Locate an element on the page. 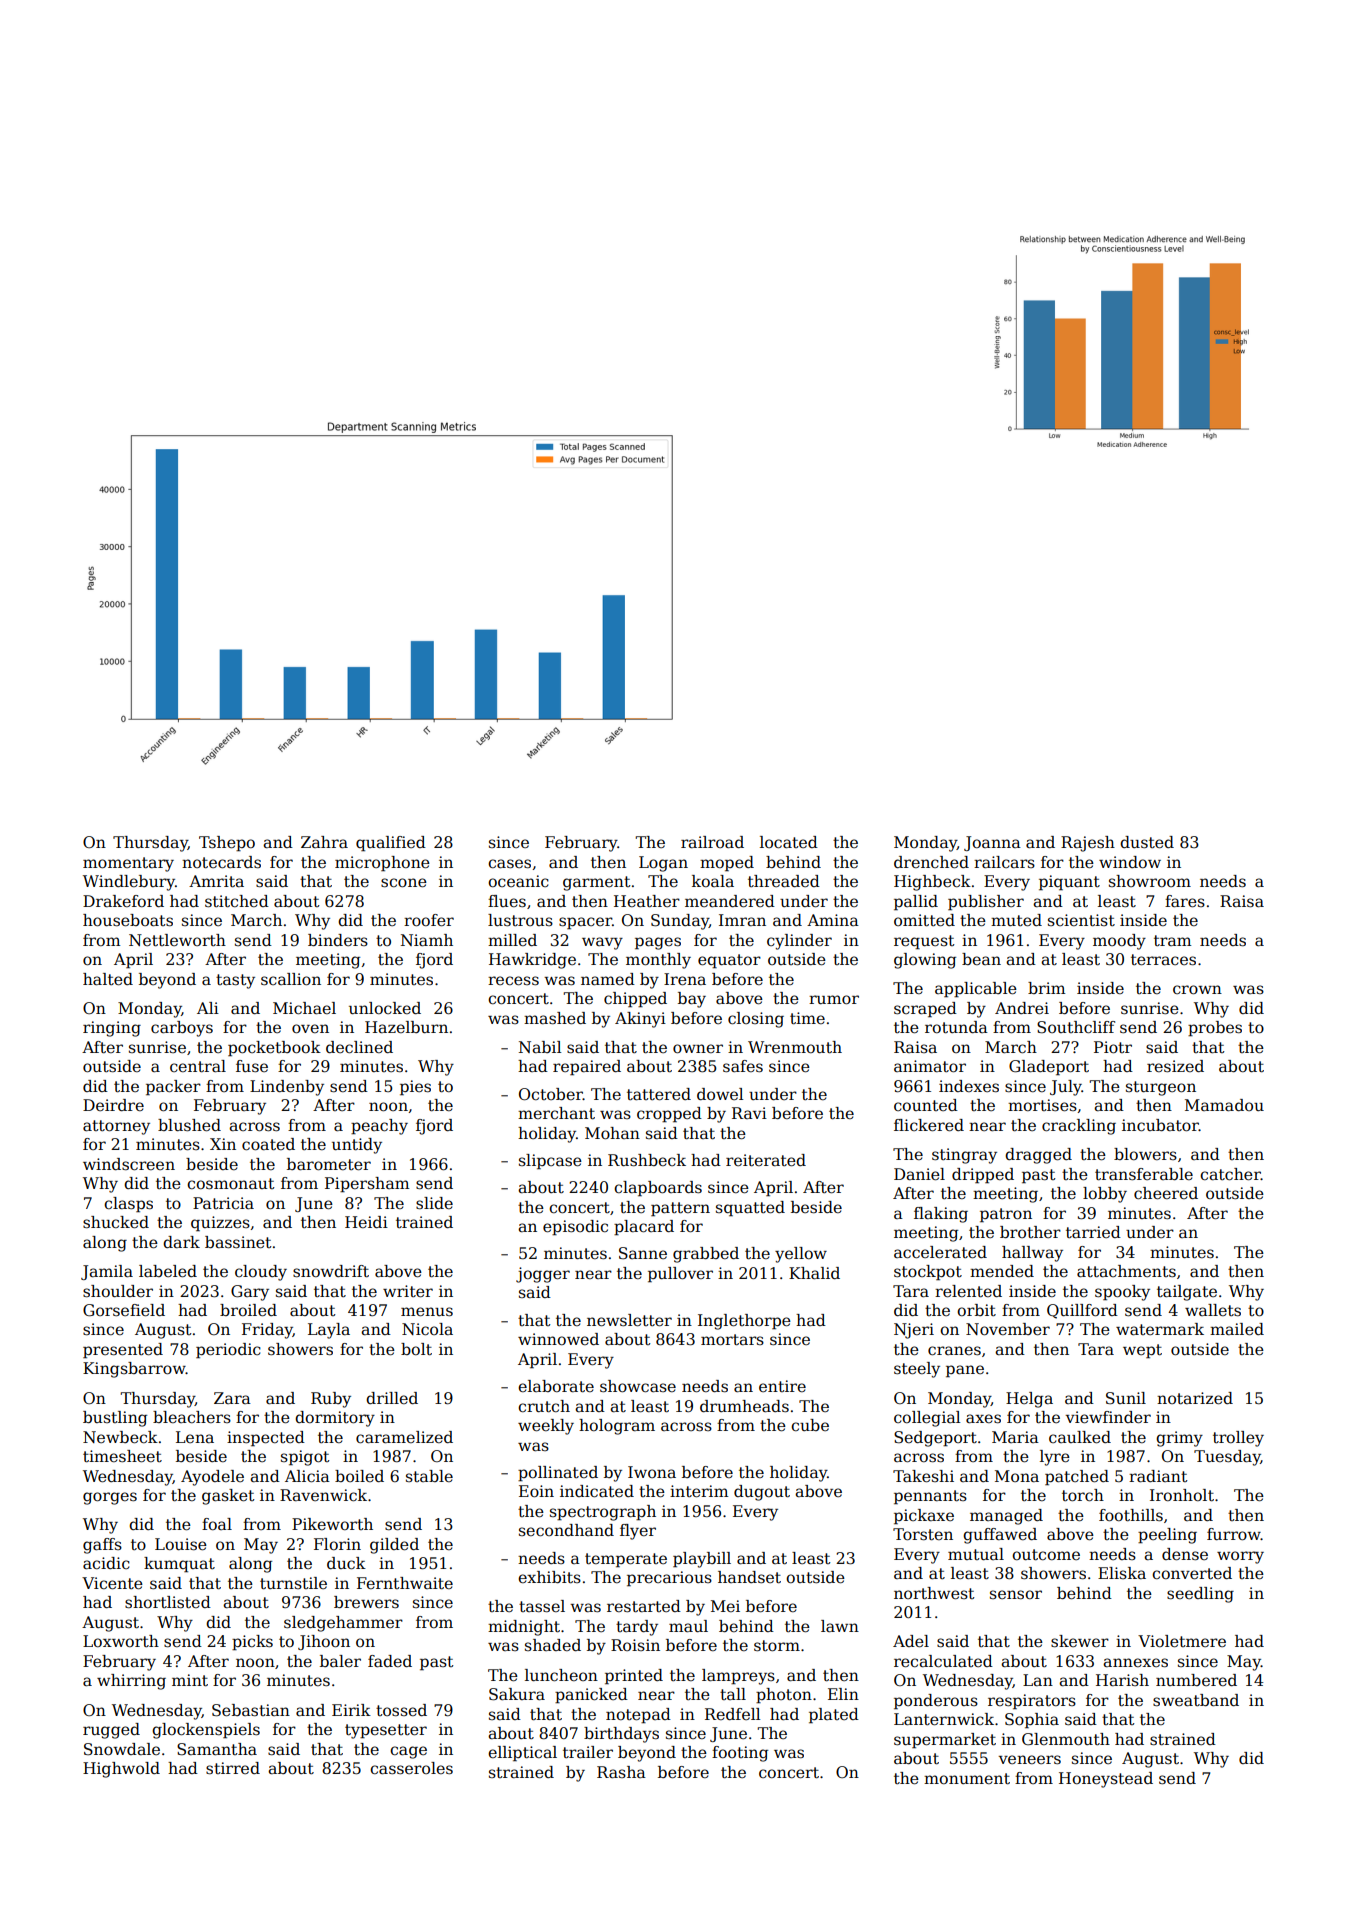 The height and width of the image is (1906, 1347). coated is located at coordinates (268, 1144).
